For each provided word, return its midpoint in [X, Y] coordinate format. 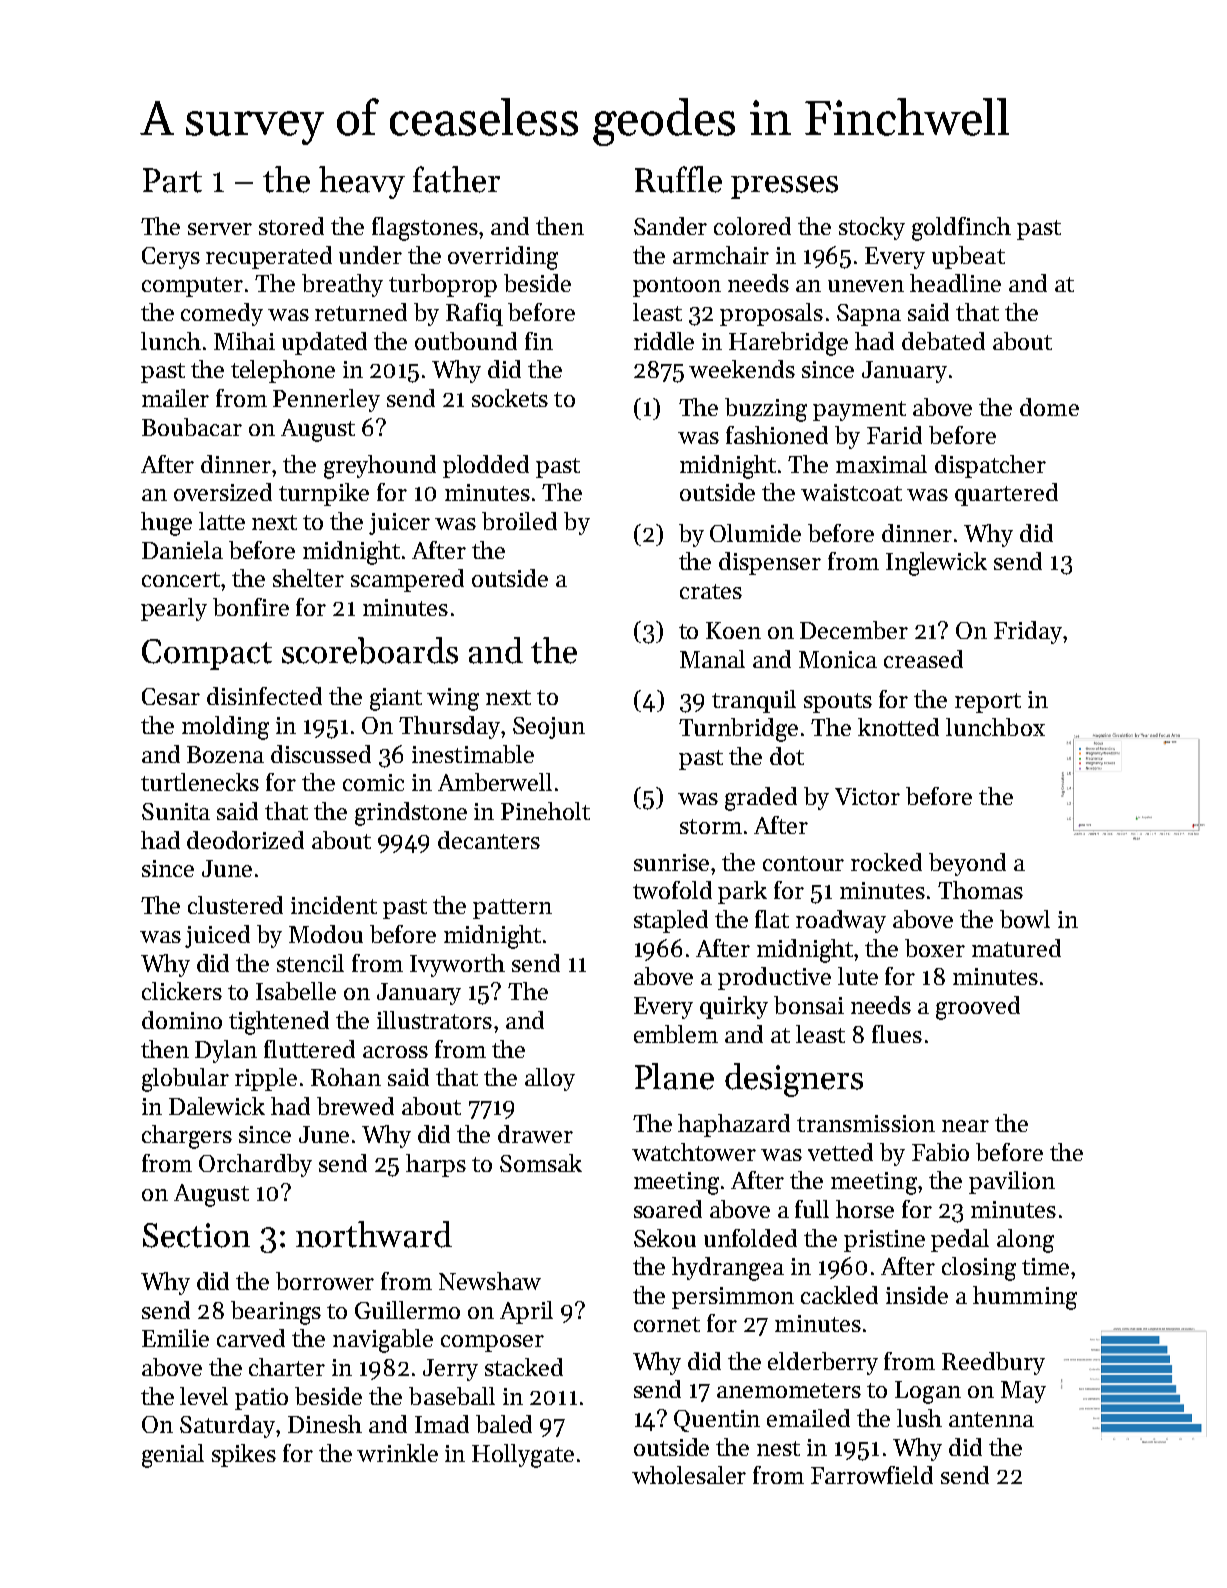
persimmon [733, 1298]
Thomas [980, 890]
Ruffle [678, 179]
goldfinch [961, 229]
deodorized [245, 840]
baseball [452, 1396]
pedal [960, 1240]
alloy [550, 1079]
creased [923, 659]
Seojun [549, 728]
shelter [308, 578]
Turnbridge [738, 730]
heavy [362, 182]
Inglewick [936, 564]
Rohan [346, 1077]
